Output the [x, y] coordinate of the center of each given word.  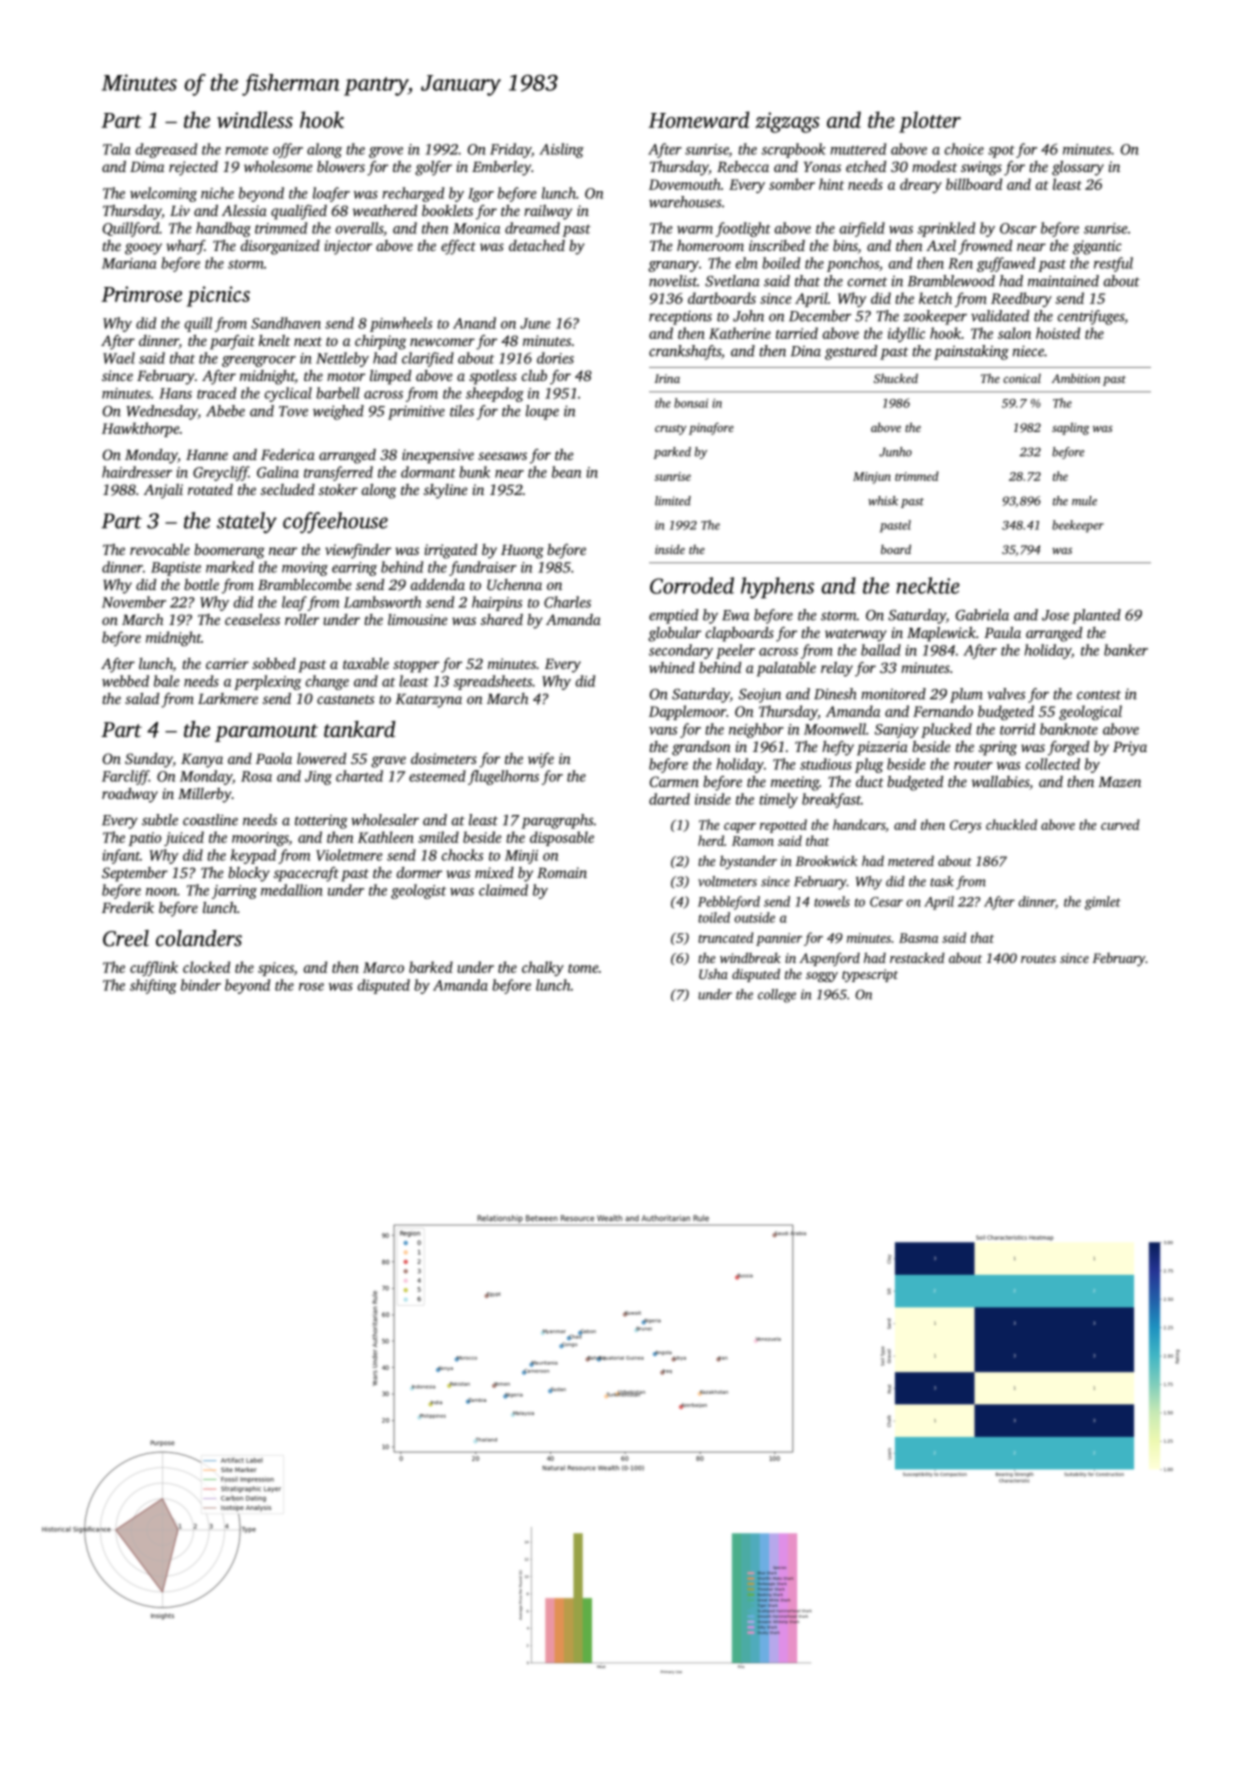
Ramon [753, 841]
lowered [321, 758]
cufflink [154, 968]
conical [1022, 378]
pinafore [711, 428]
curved [1120, 824]
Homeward [699, 119]
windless [255, 119]
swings [981, 168]
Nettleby [342, 359]
